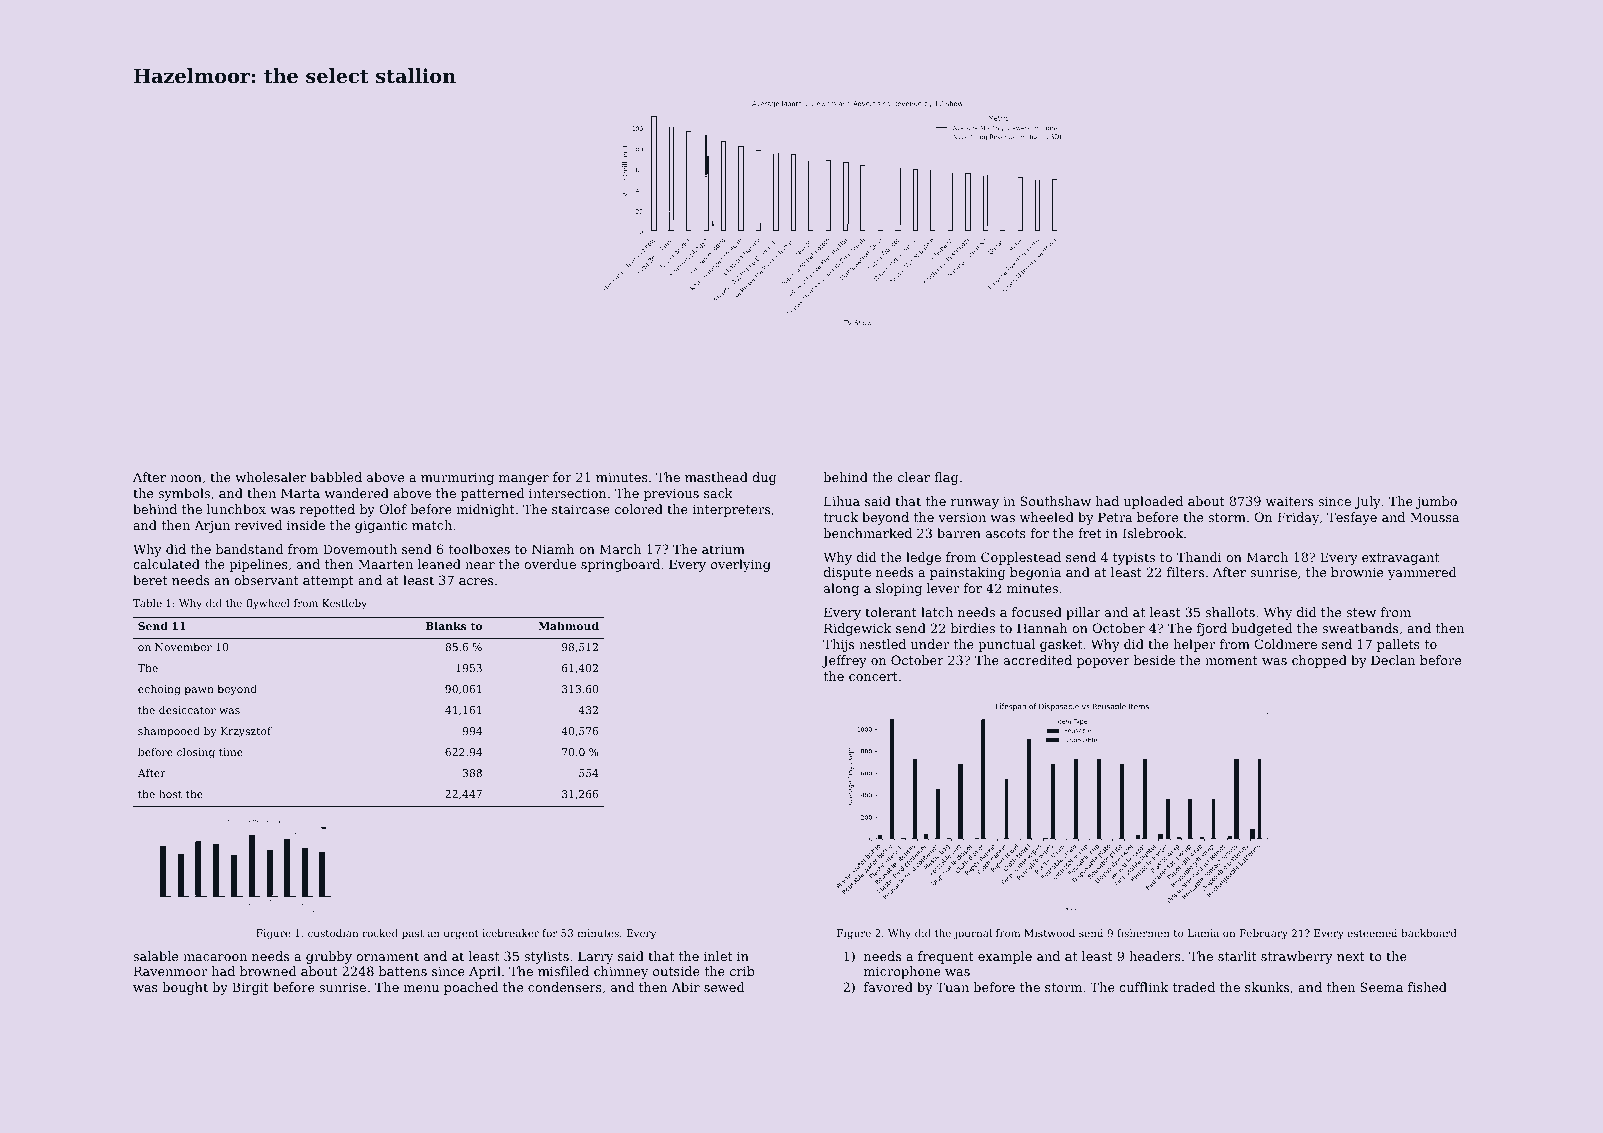  Describe the element at coordinates (1194, 987) in the image. I see `traded` at that location.
